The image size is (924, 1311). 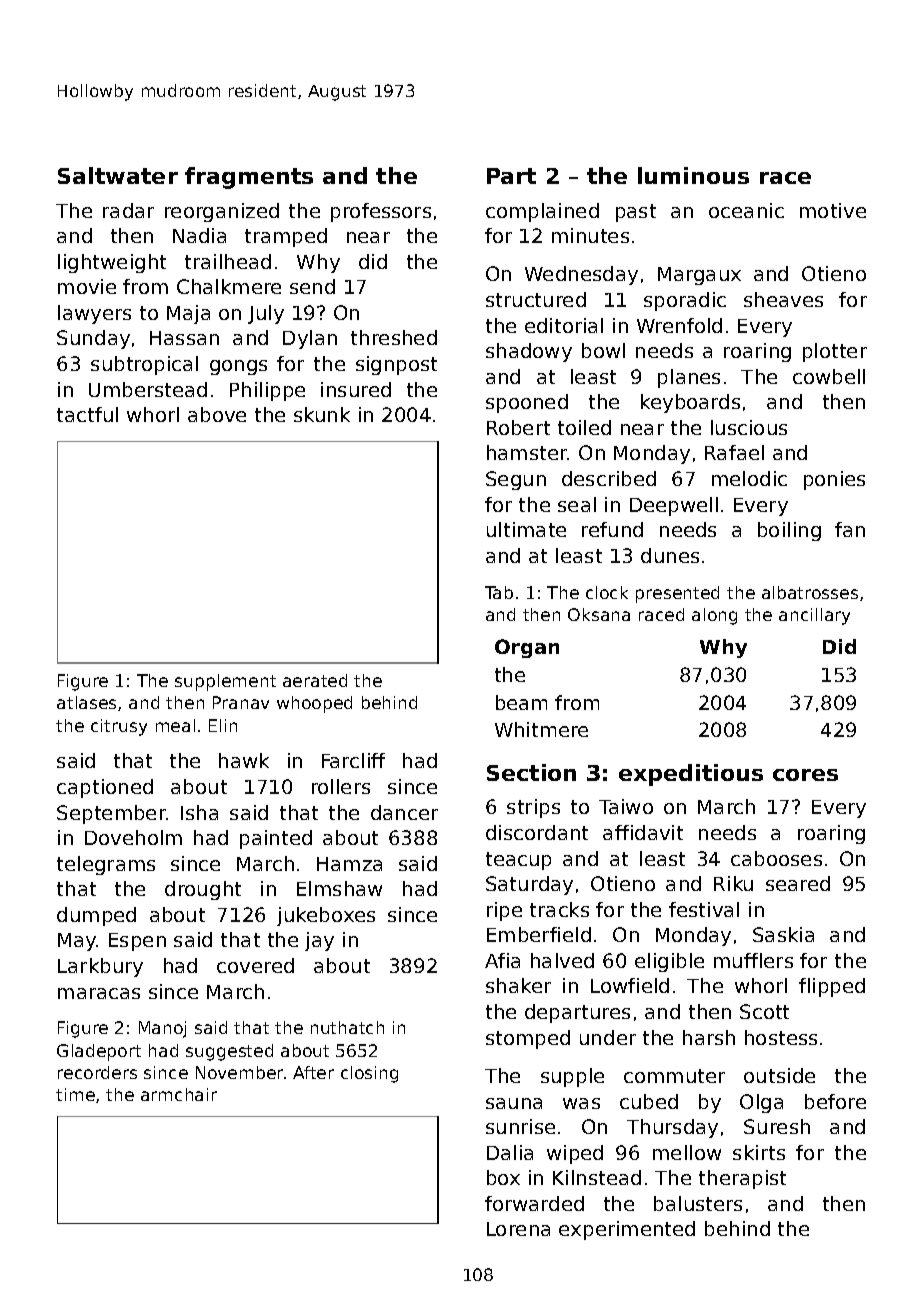 I want to click on luminous, so click(x=693, y=175).
